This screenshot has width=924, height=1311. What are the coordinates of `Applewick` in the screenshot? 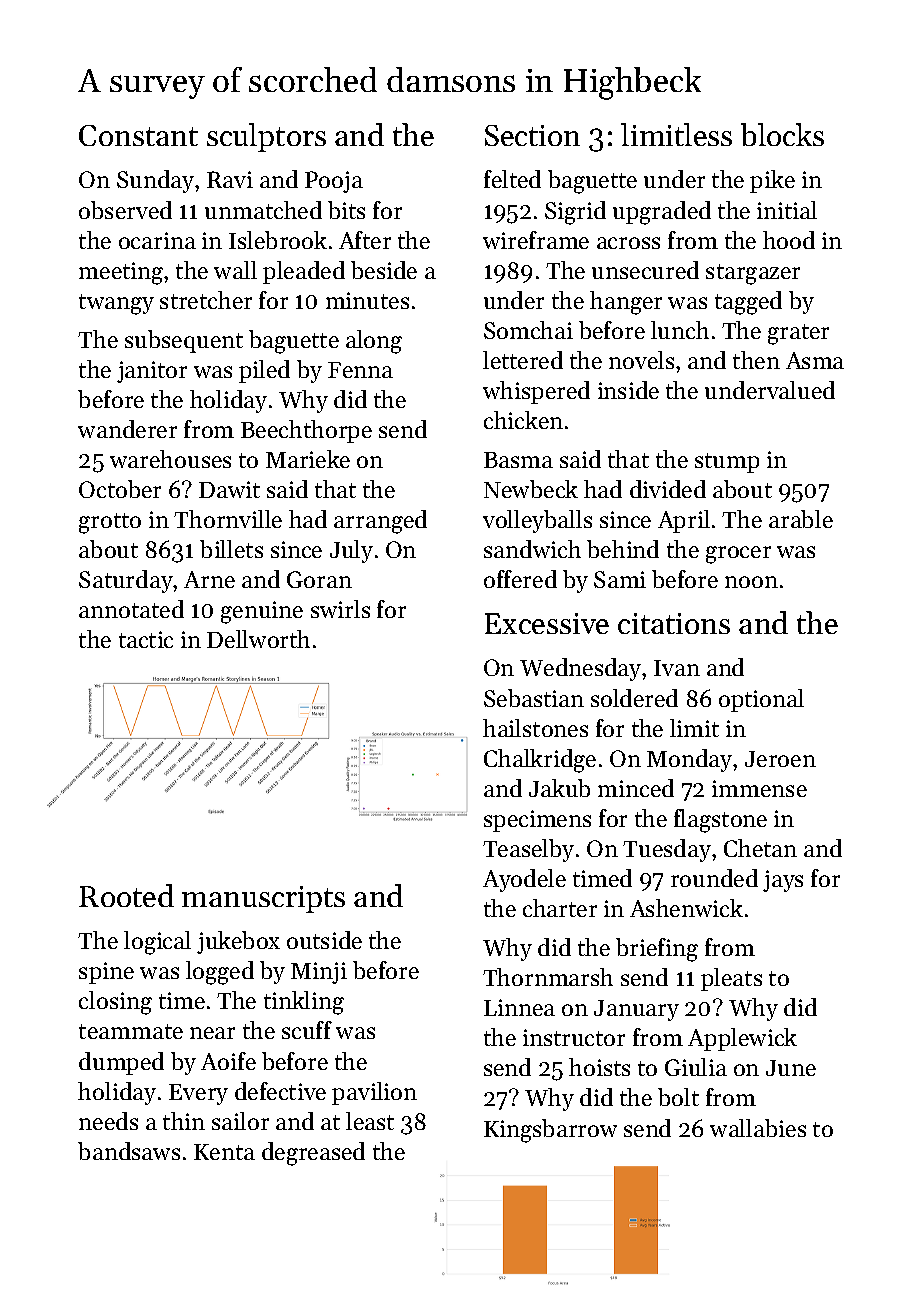 It's located at (742, 1039).
